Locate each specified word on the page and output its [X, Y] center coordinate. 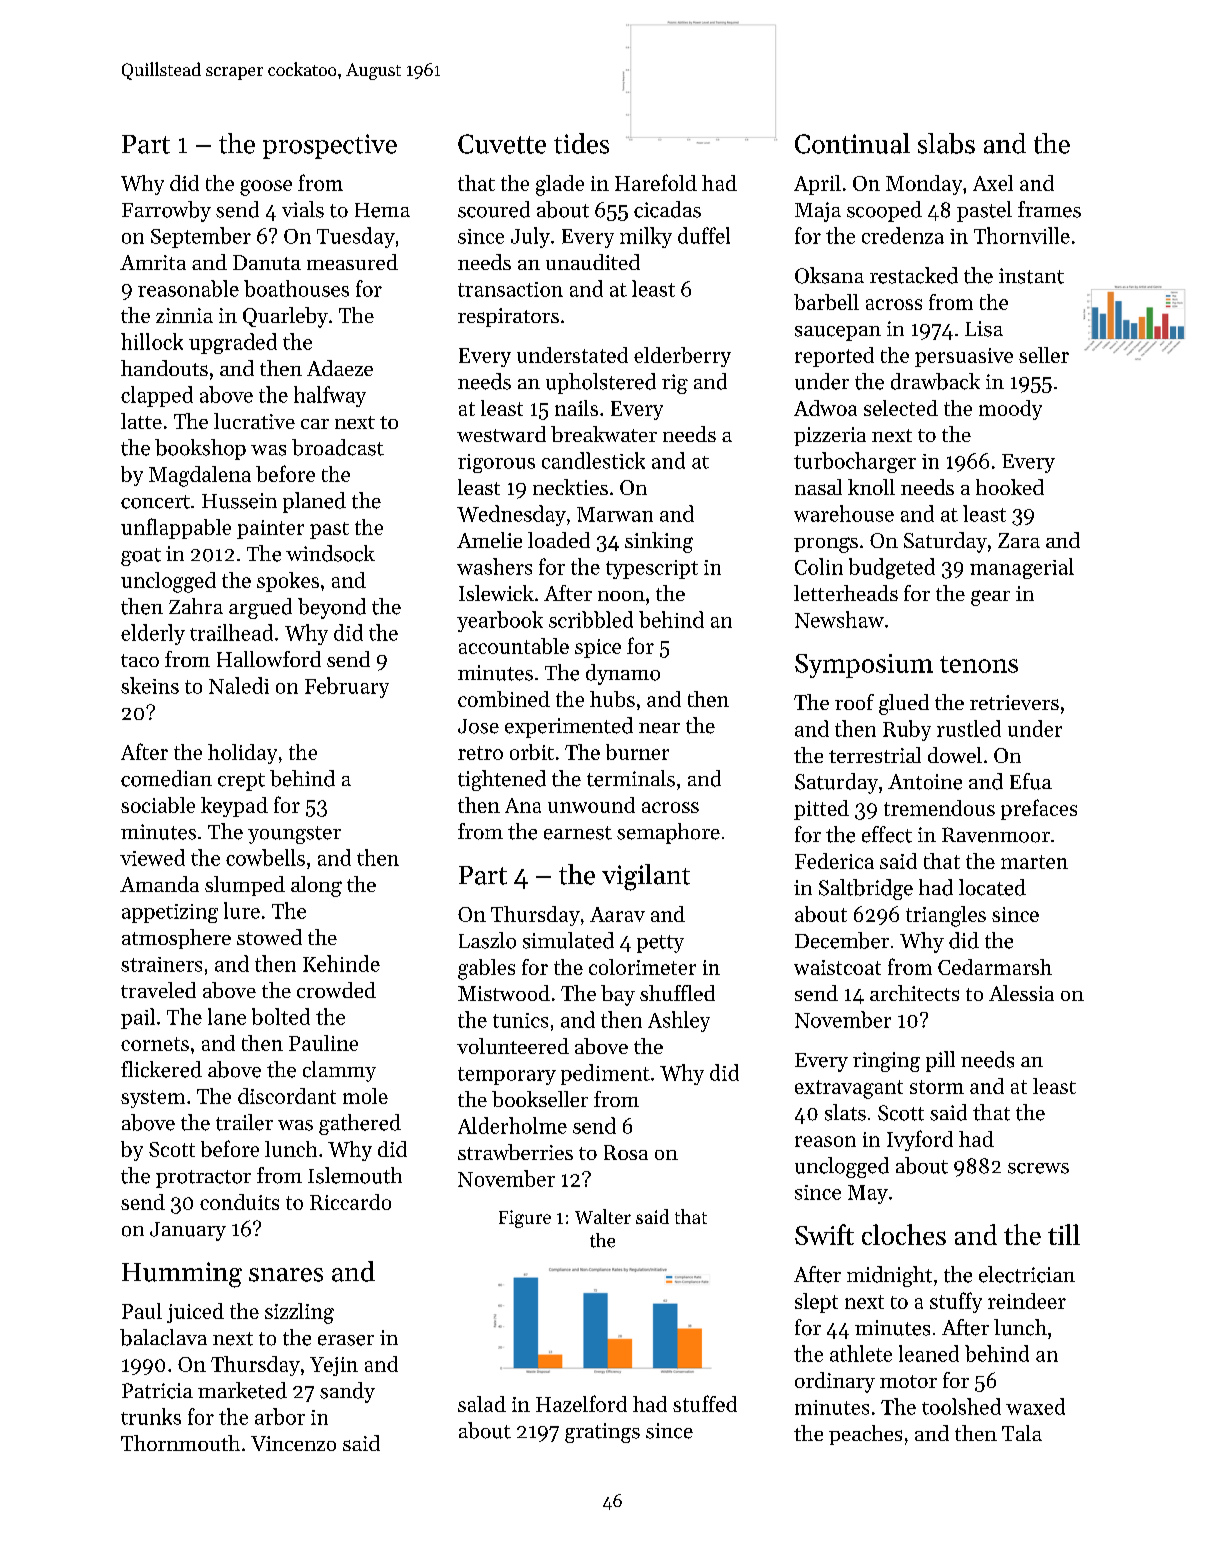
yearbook [500, 621]
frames [1049, 209]
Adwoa [825, 408]
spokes [288, 582]
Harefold [656, 182]
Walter [603, 1216]
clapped [157, 396]
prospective [330, 146]
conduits [239, 1202]
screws [1038, 1168]
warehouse [844, 513]
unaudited [593, 262]
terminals [631, 778]
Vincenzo [293, 1443]
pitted [821, 810]
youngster [294, 835]
